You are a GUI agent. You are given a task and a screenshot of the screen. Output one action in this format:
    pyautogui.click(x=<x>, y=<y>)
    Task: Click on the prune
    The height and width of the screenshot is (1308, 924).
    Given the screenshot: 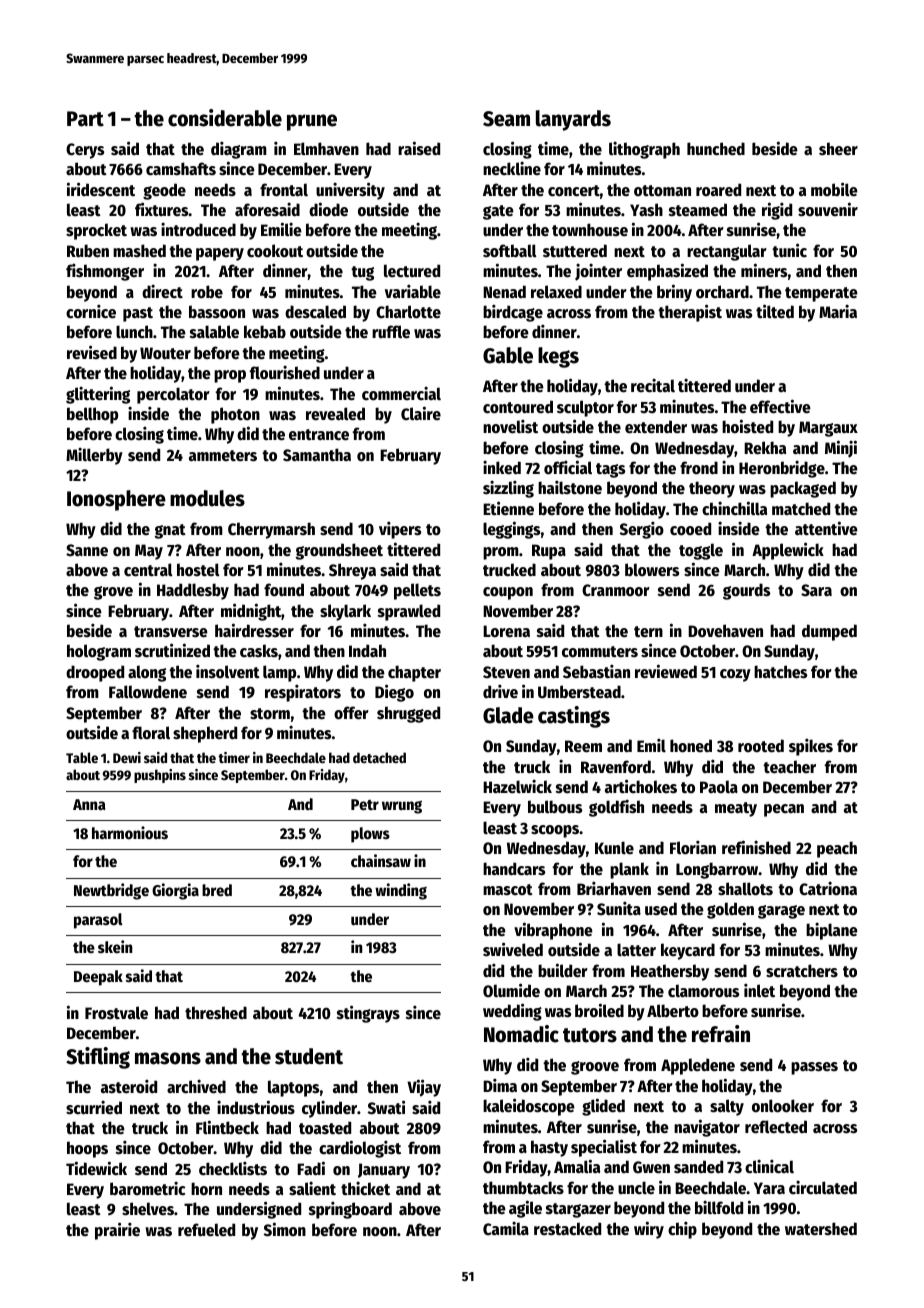 What is the action you would take?
    pyautogui.click(x=312, y=122)
